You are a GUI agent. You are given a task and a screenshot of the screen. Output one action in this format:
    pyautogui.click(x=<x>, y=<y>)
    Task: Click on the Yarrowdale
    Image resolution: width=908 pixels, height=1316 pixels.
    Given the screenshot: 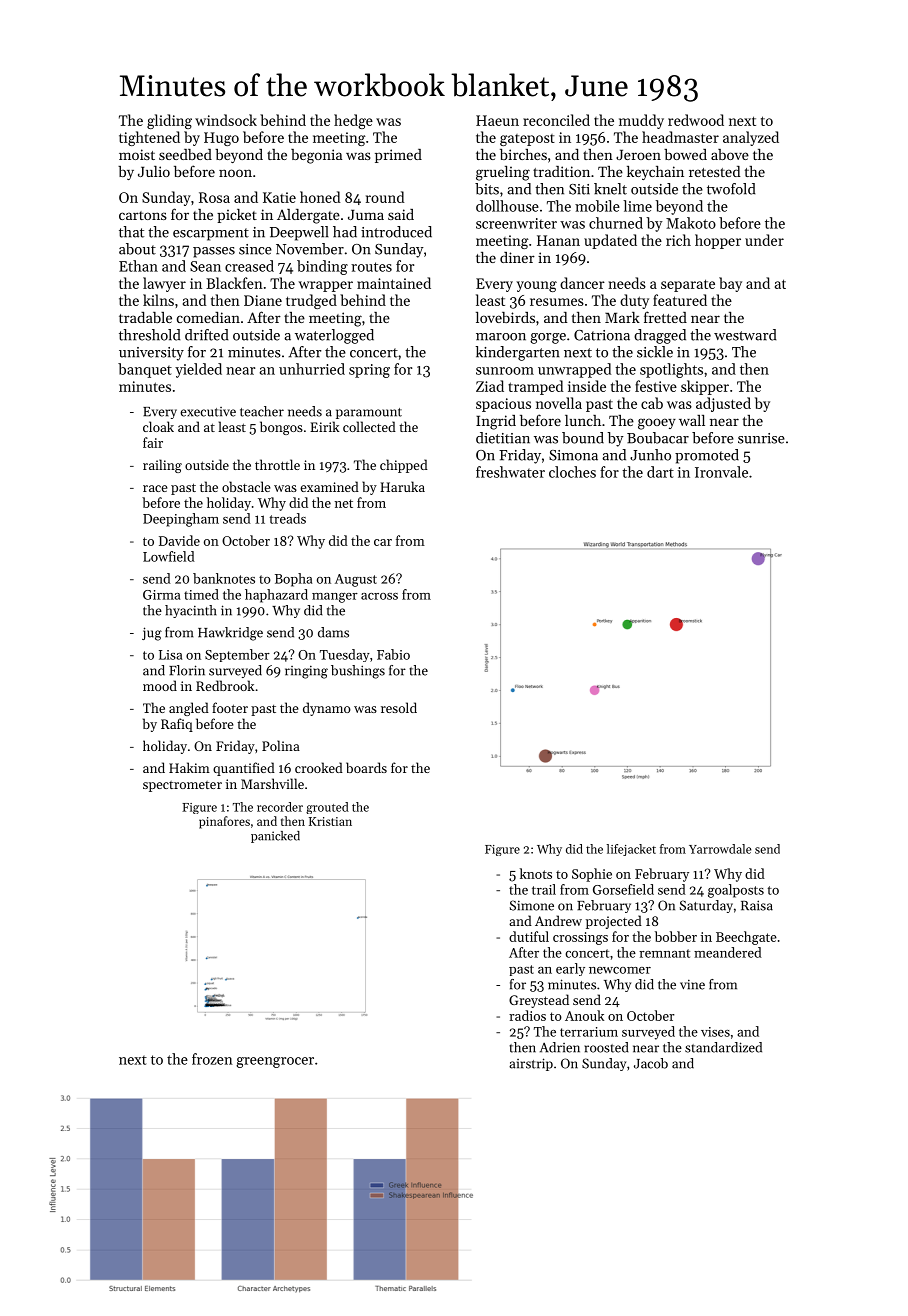 What is the action you would take?
    pyautogui.click(x=720, y=849)
